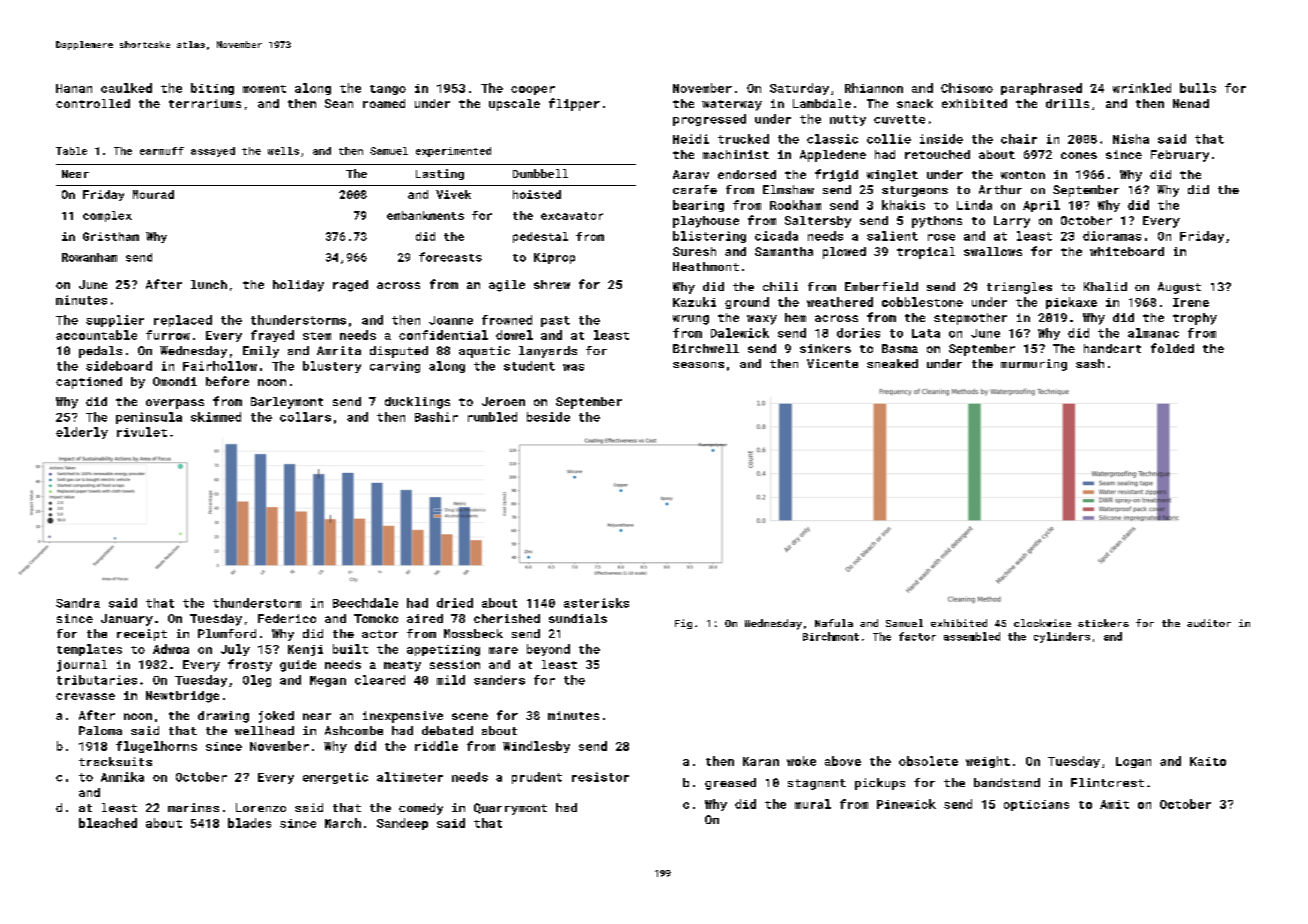 The height and width of the screenshot is (924, 1308). I want to click on playhouse, so click(706, 222).
